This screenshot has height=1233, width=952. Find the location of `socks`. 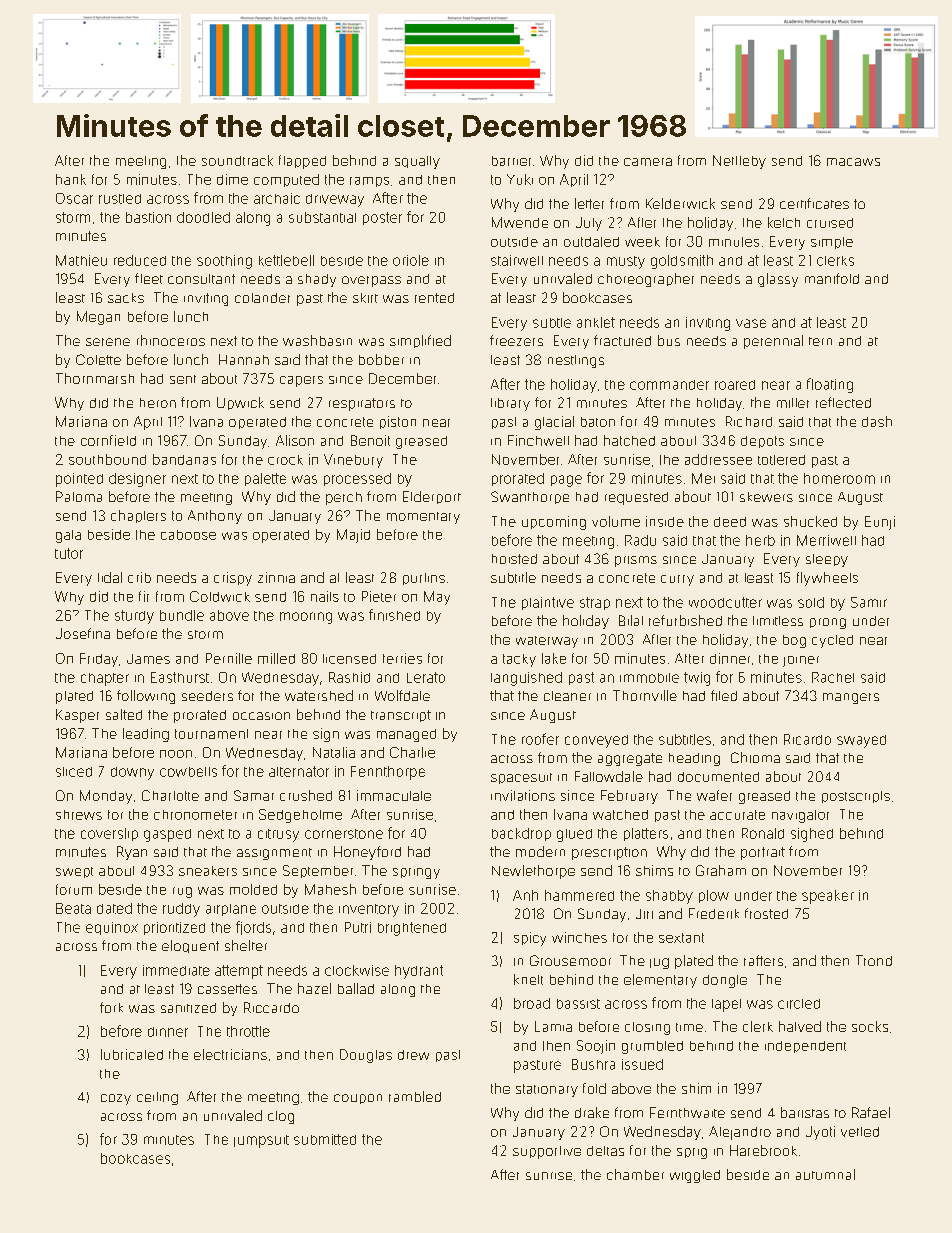

socks is located at coordinates (870, 1026).
